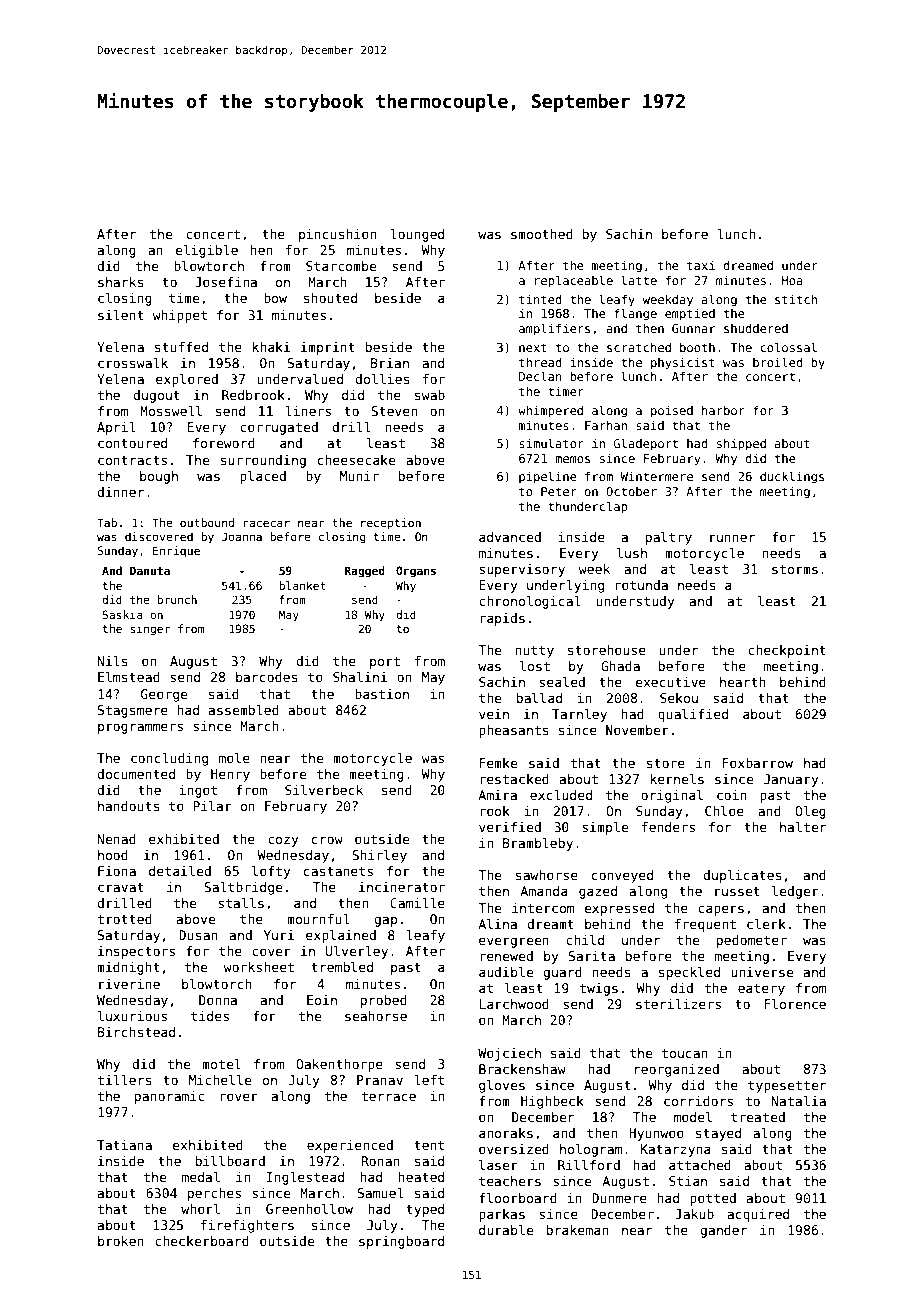  Describe the element at coordinates (133, 363) in the screenshot. I see `crosswalk` at that location.
